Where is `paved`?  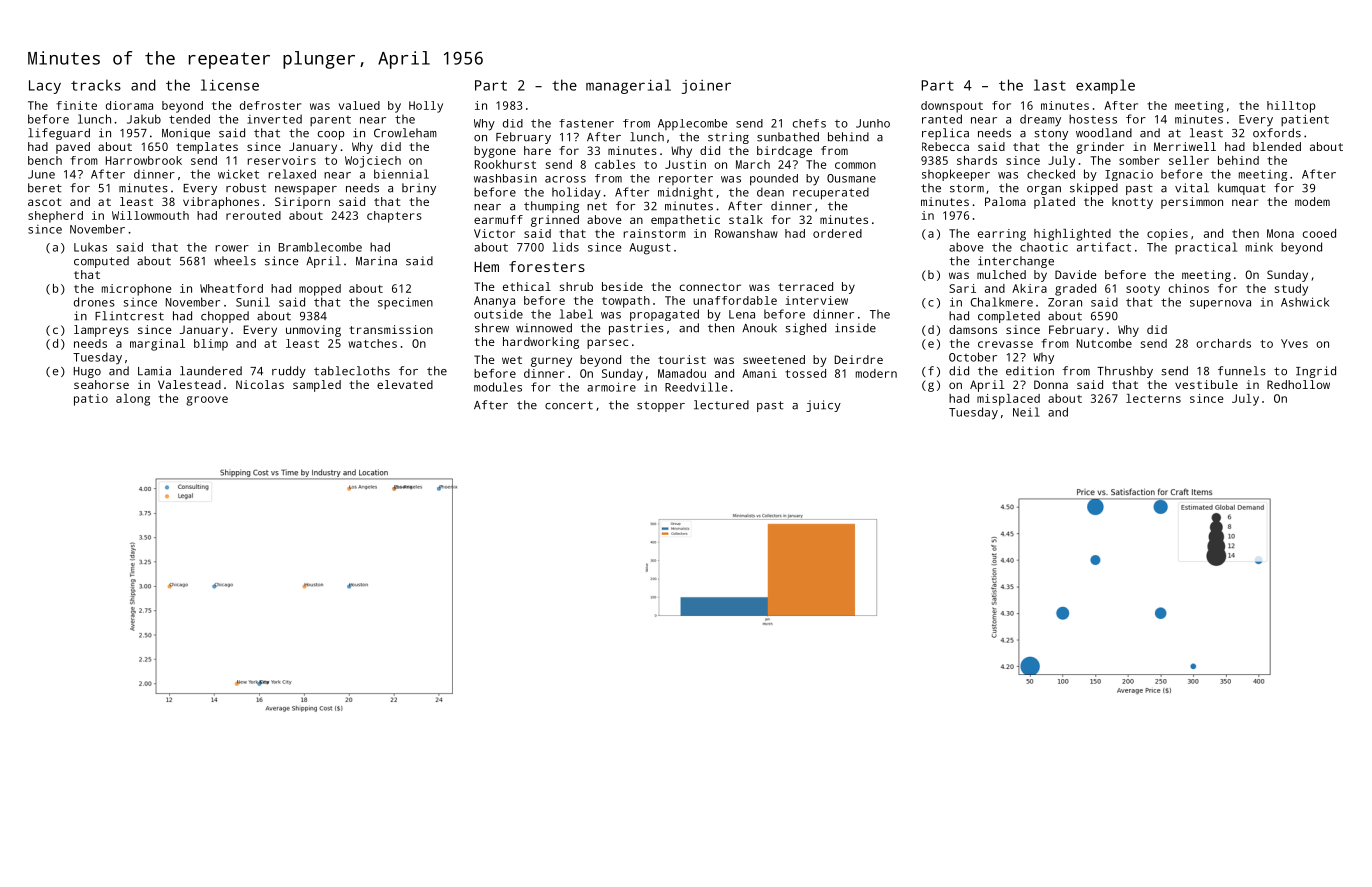
paved is located at coordinates (73, 148).
